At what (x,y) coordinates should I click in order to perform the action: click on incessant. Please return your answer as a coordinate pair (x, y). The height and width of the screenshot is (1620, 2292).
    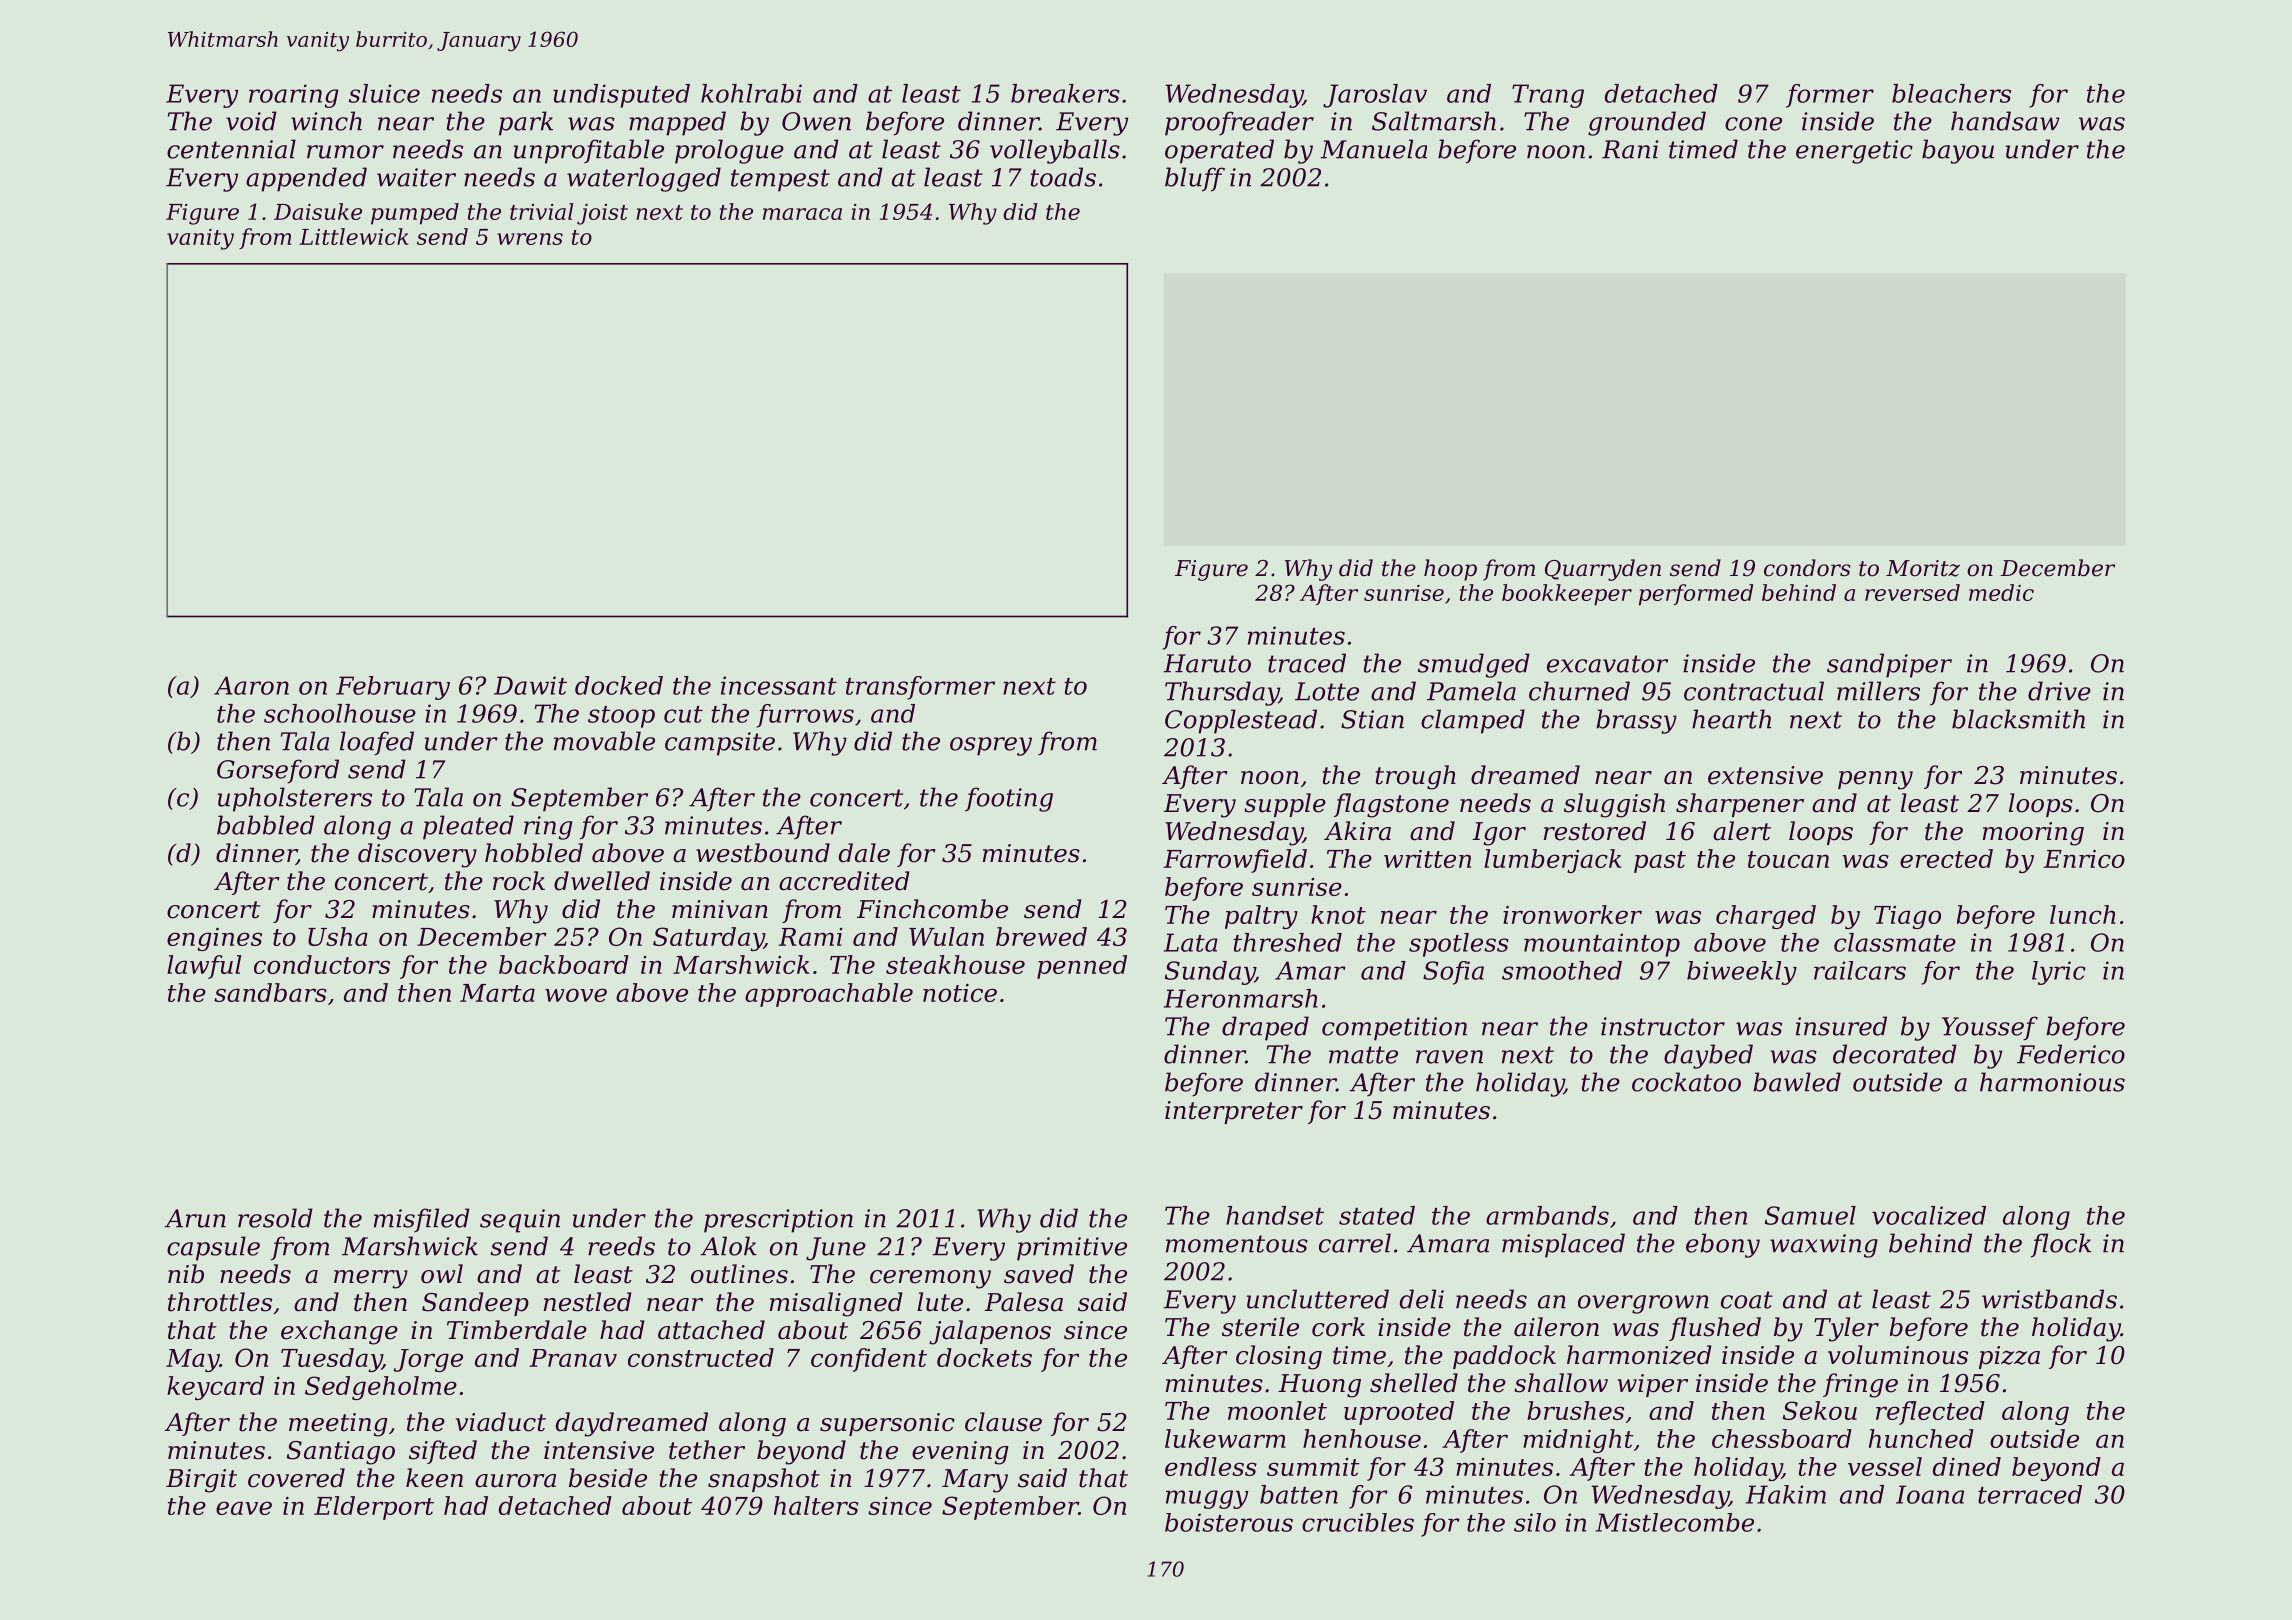
    Looking at the image, I should click on (779, 685).
